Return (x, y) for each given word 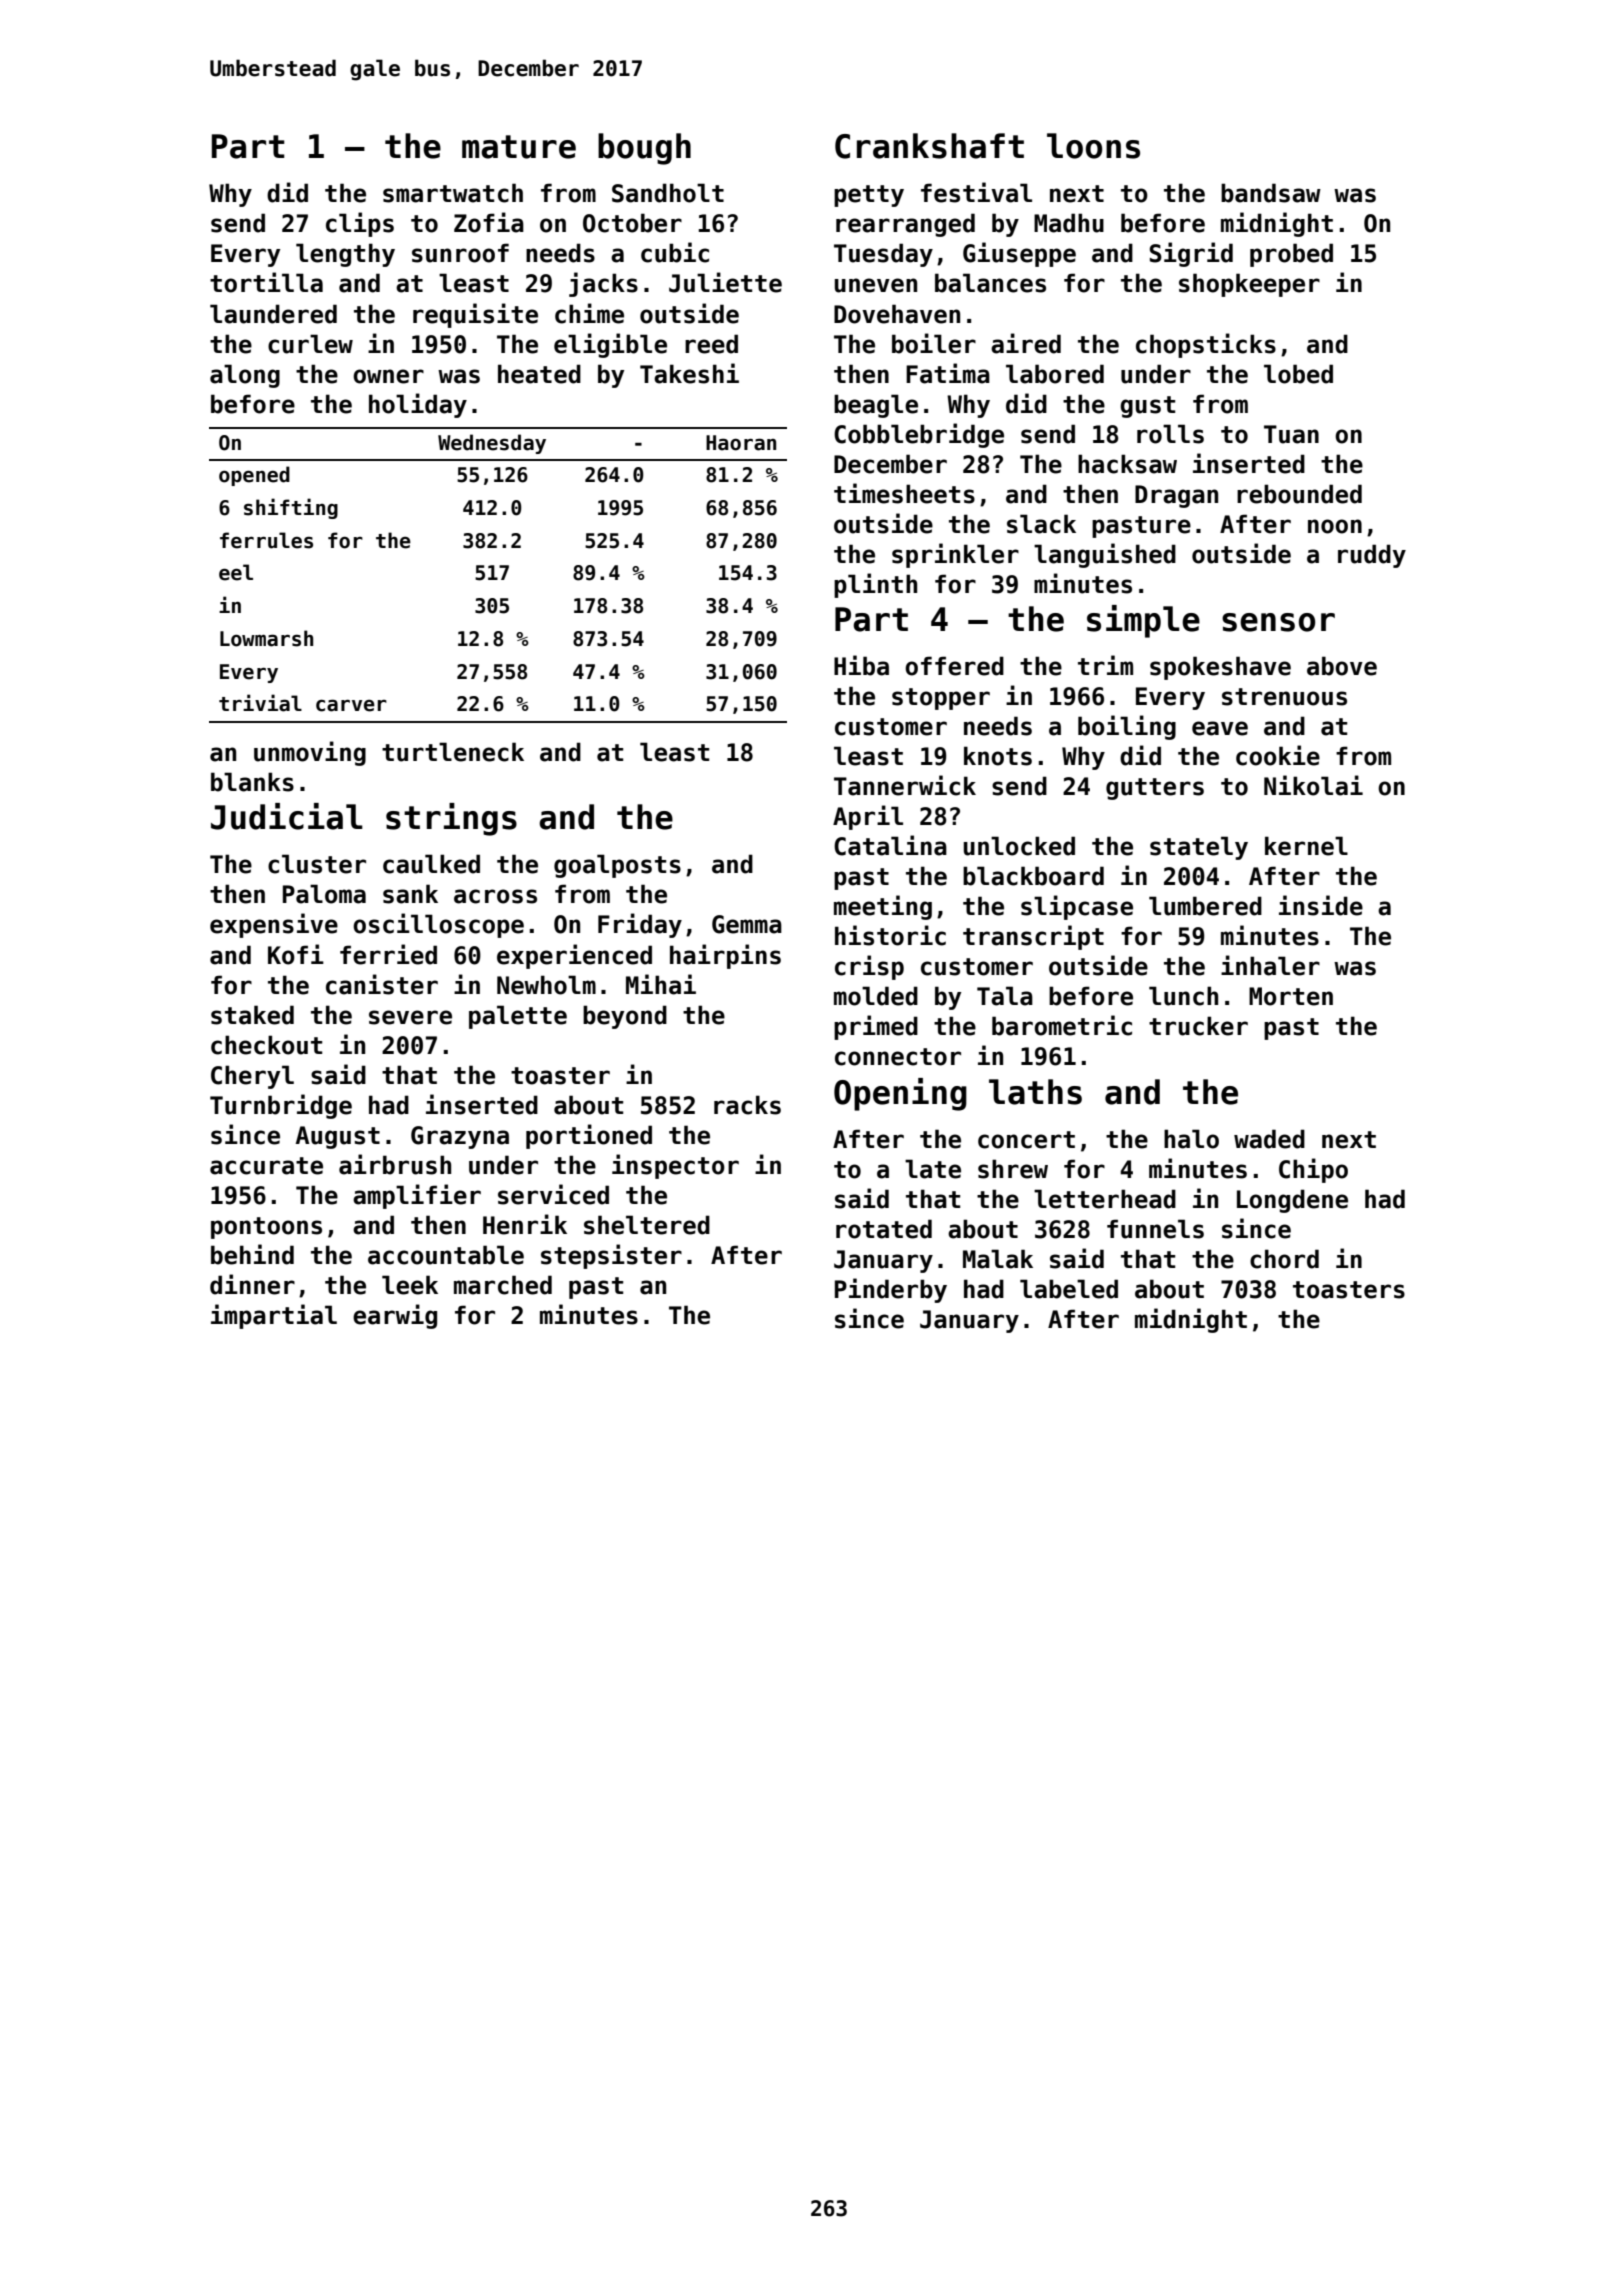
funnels (1155, 1229)
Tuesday (883, 255)
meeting (883, 907)
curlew (310, 344)
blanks (252, 782)
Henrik (525, 1224)
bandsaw (1271, 193)
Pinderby (891, 1290)
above (1342, 666)
